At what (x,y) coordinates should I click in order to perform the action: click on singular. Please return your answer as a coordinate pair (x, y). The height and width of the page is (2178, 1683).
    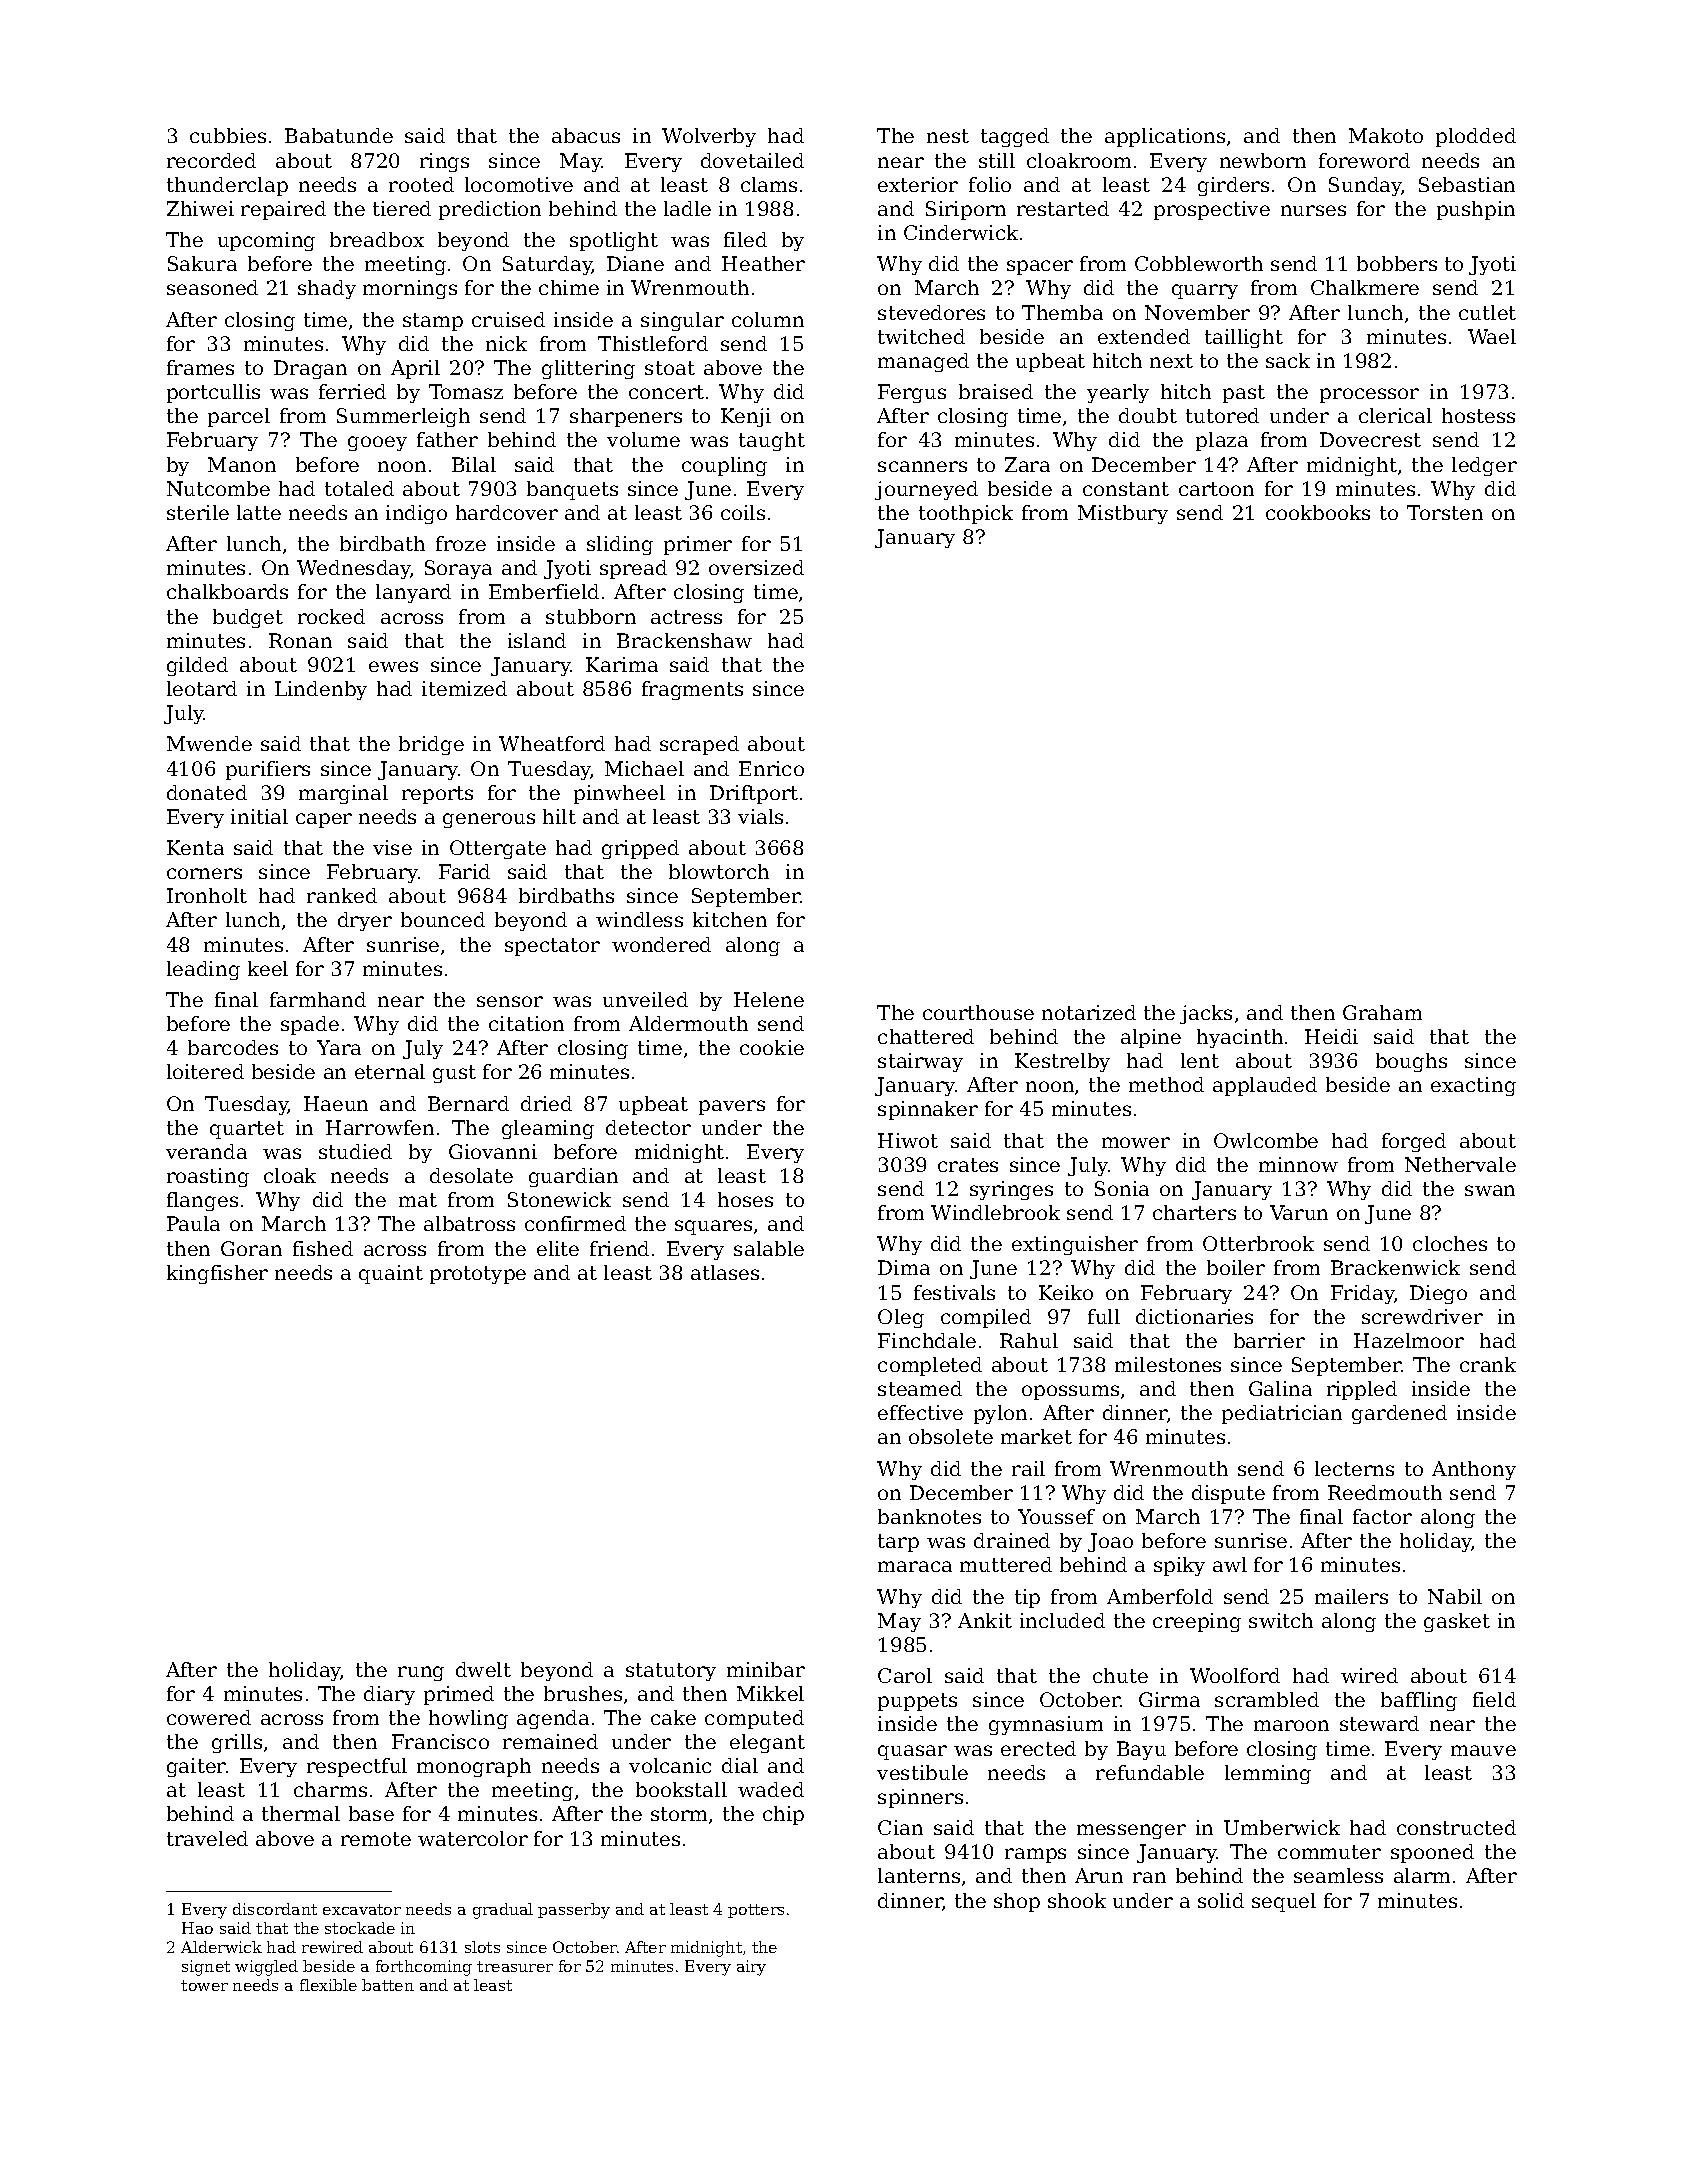
    Looking at the image, I should click on (682, 321).
